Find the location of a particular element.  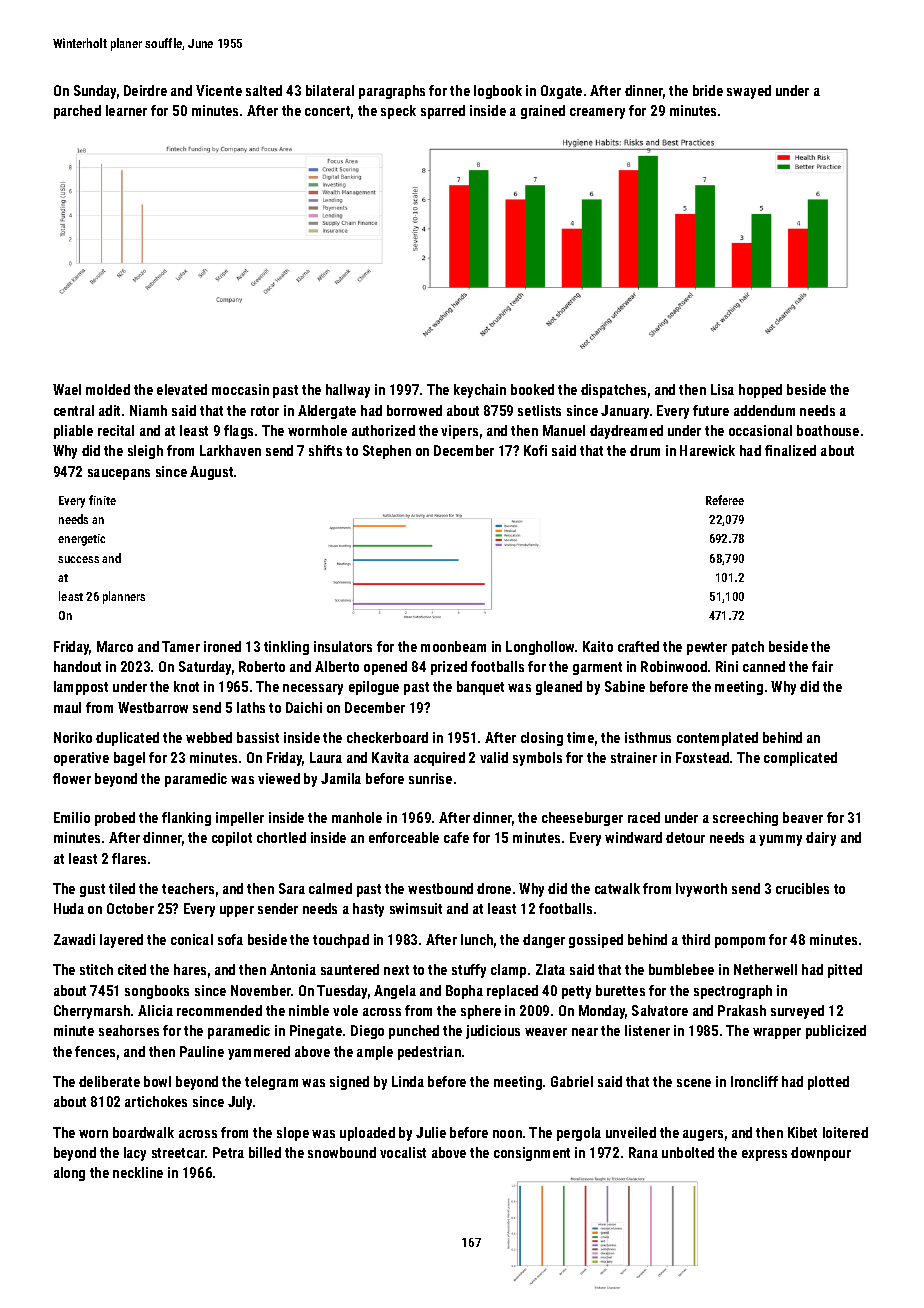

Tamer is located at coordinates (181, 646).
